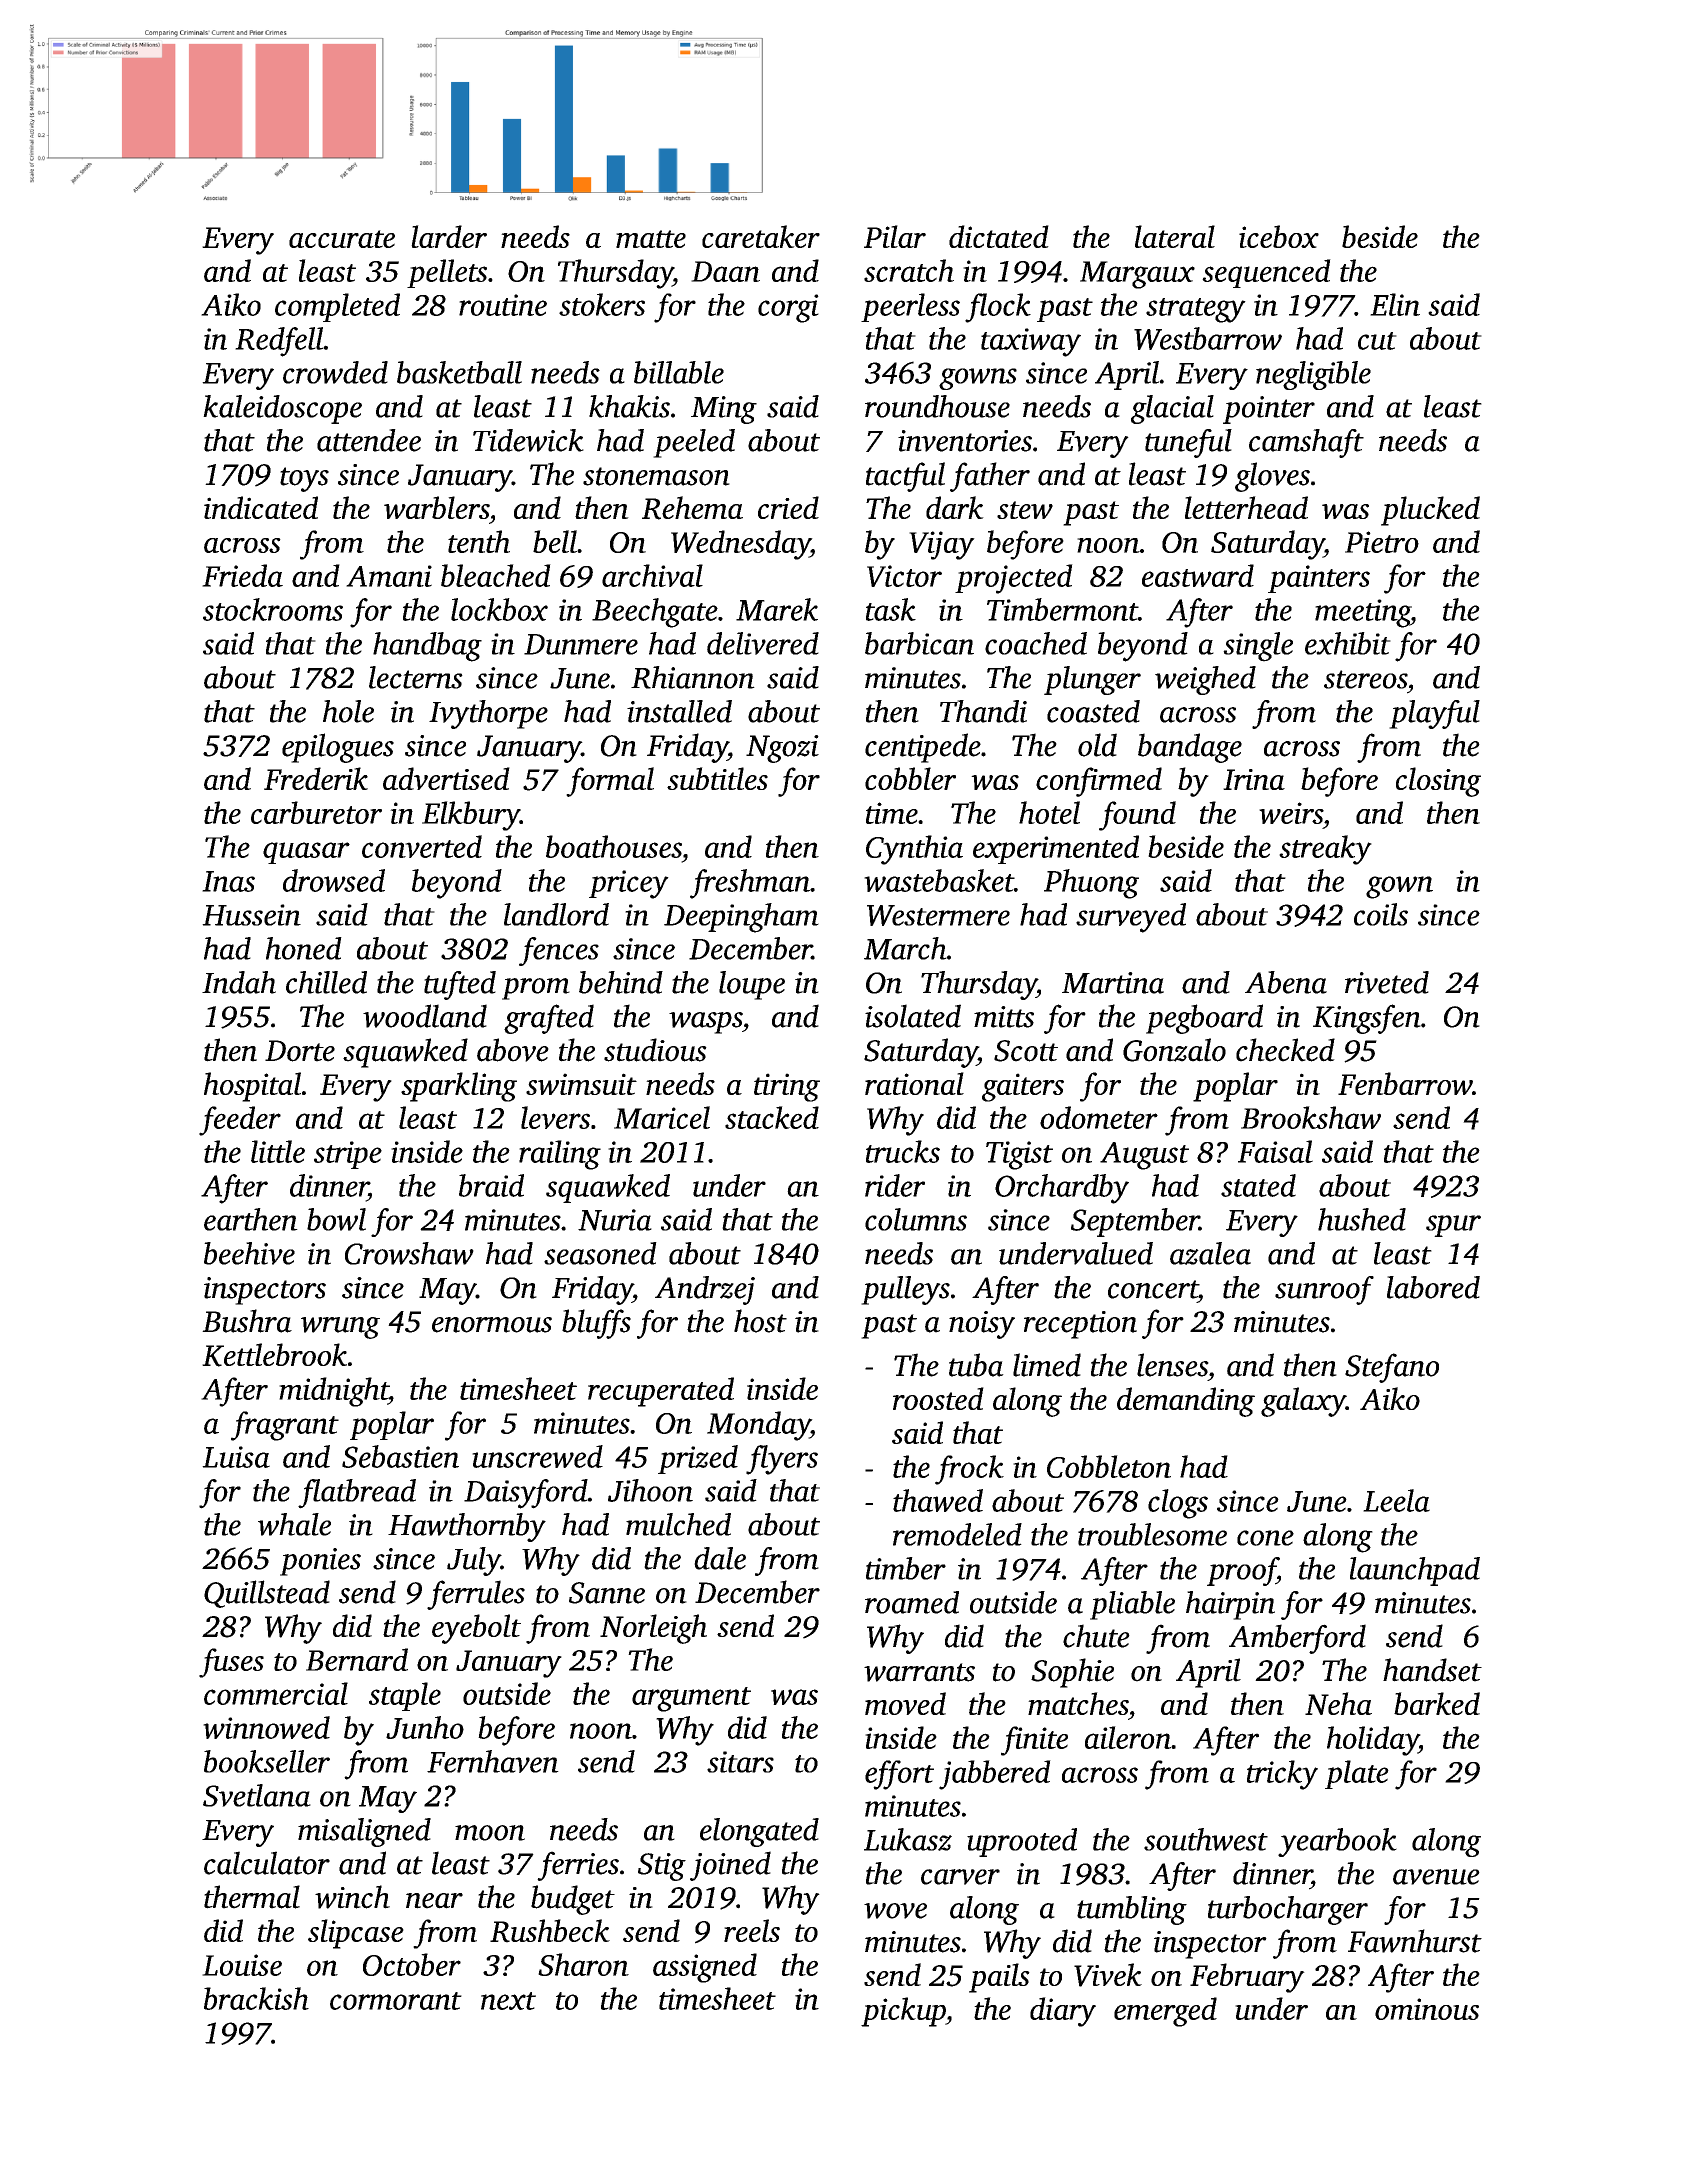 The height and width of the screenshot is (2178, 1683). What do you see at coordinates (459, 372) in the screenshot?
I see `basketball` at bounding box center [459, 372].
